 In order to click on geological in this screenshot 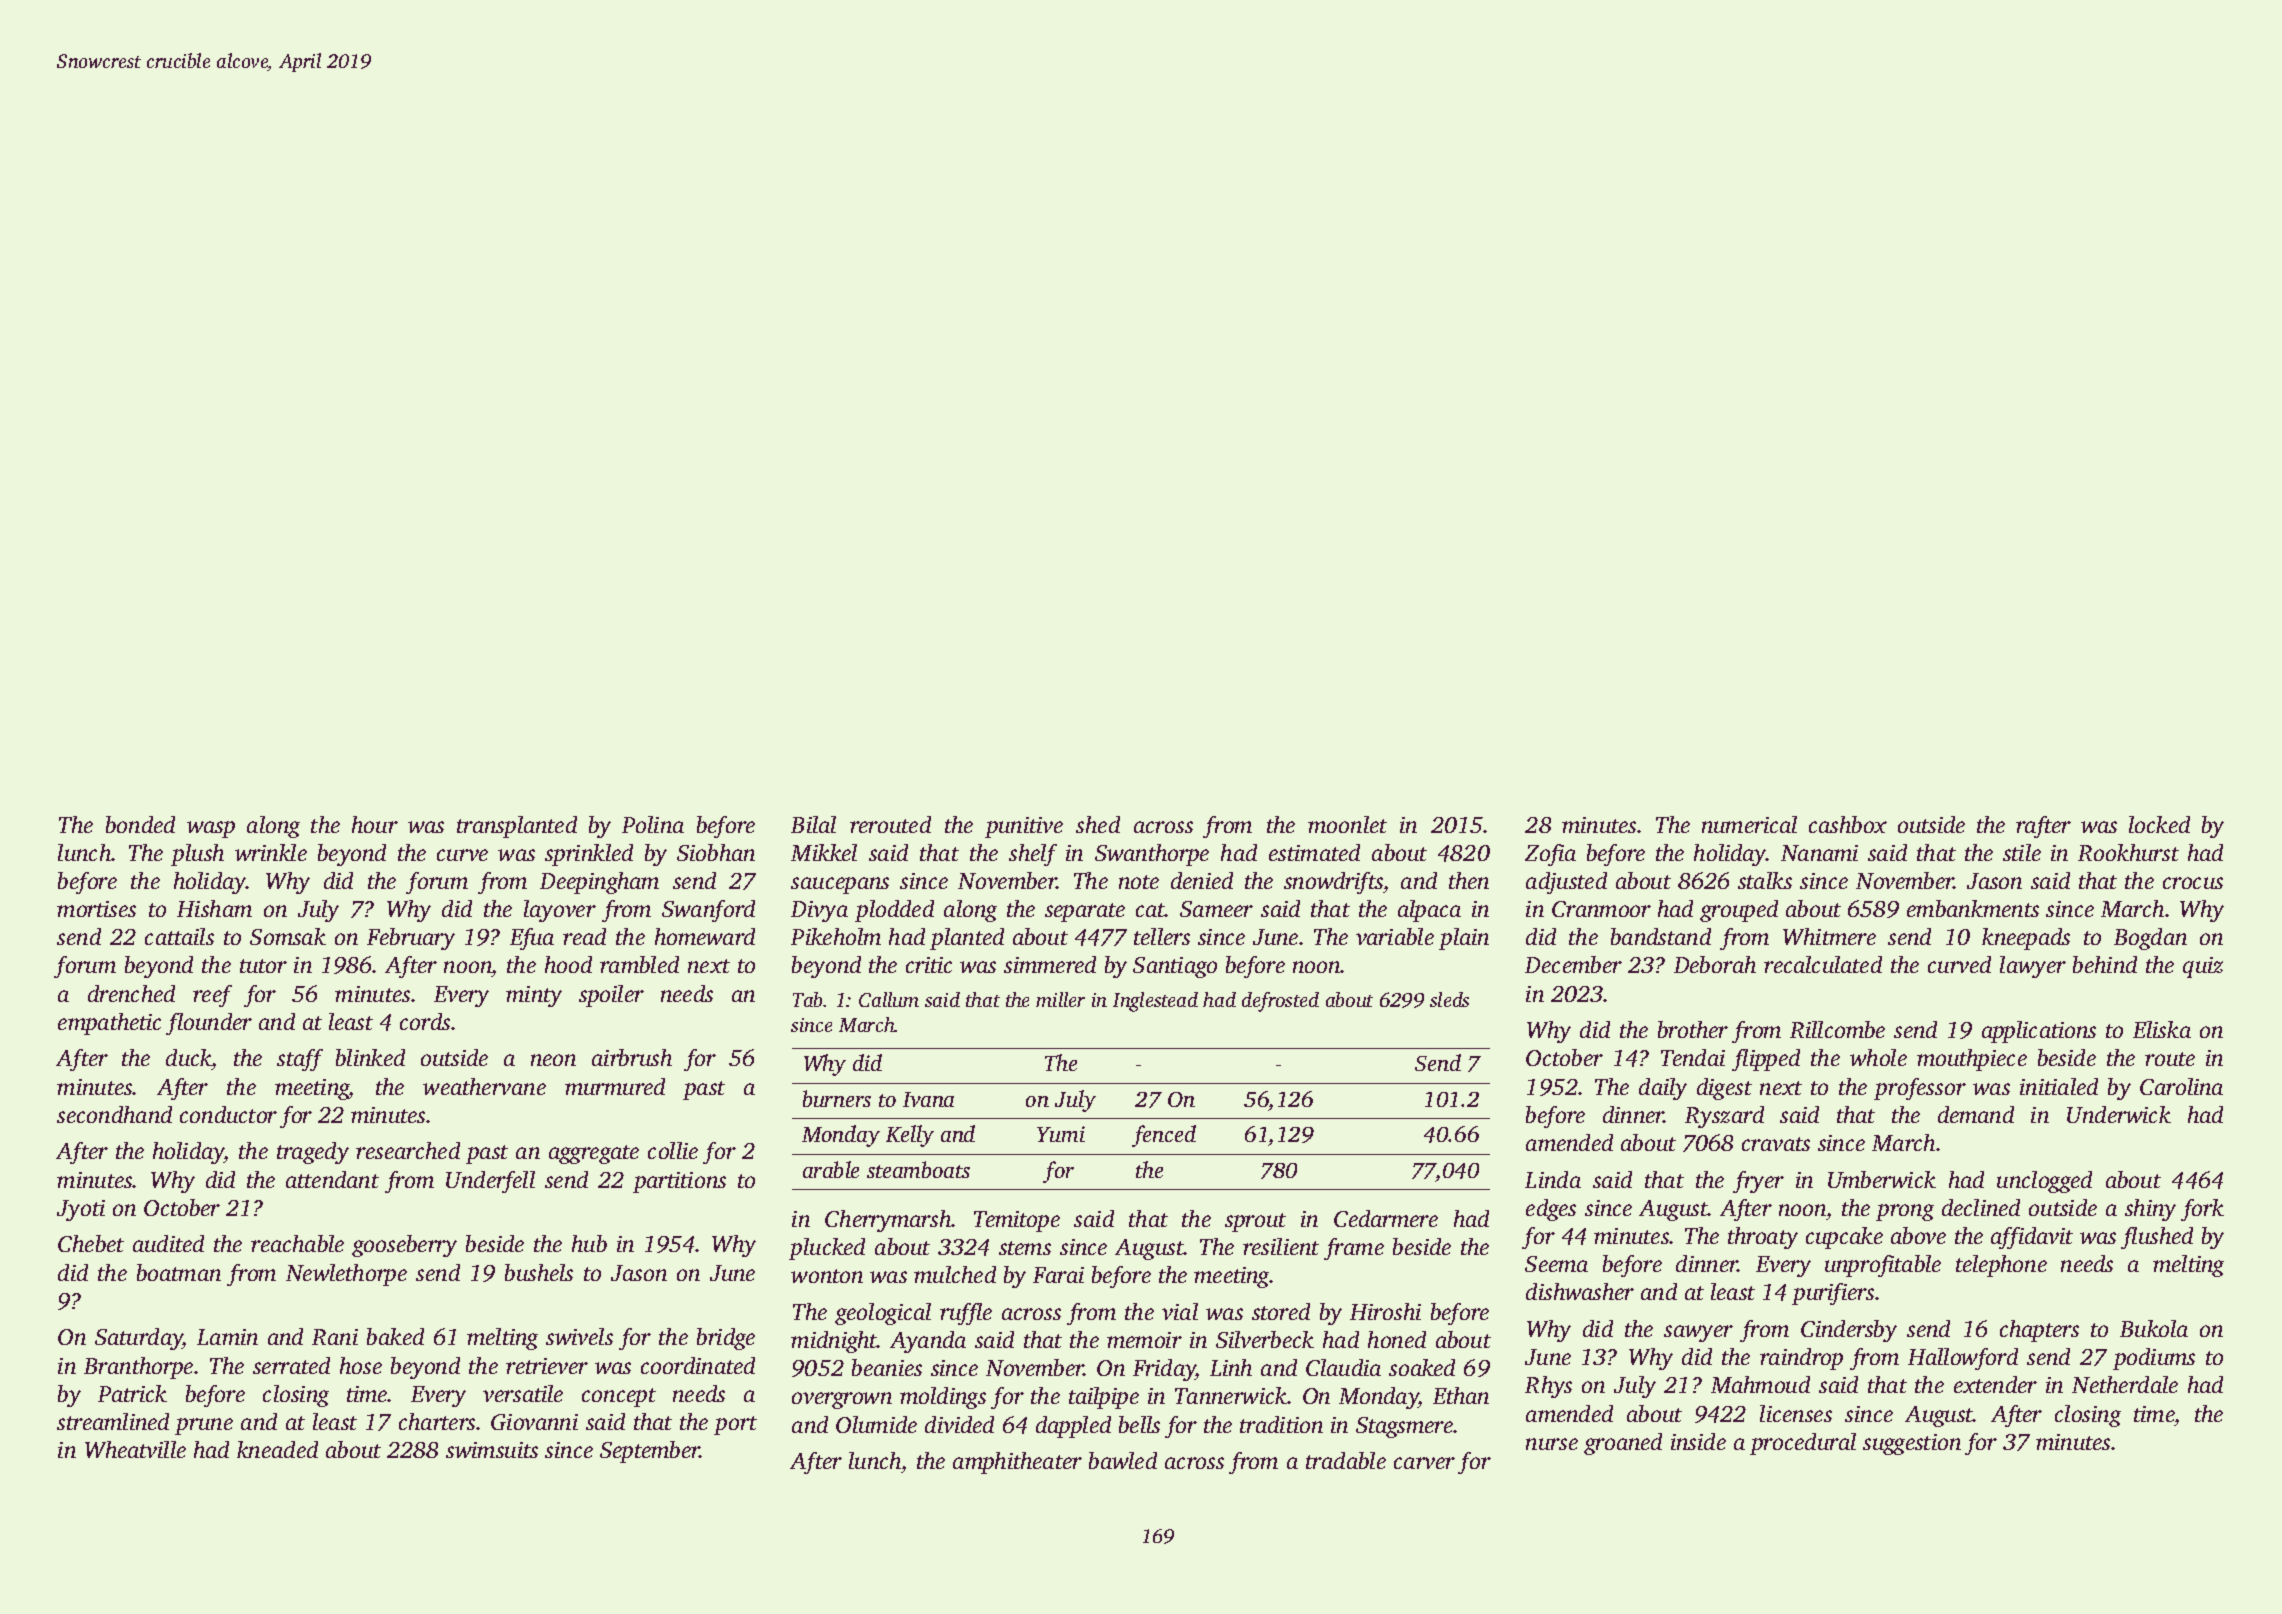, I will do `click(883, 1314)`.
